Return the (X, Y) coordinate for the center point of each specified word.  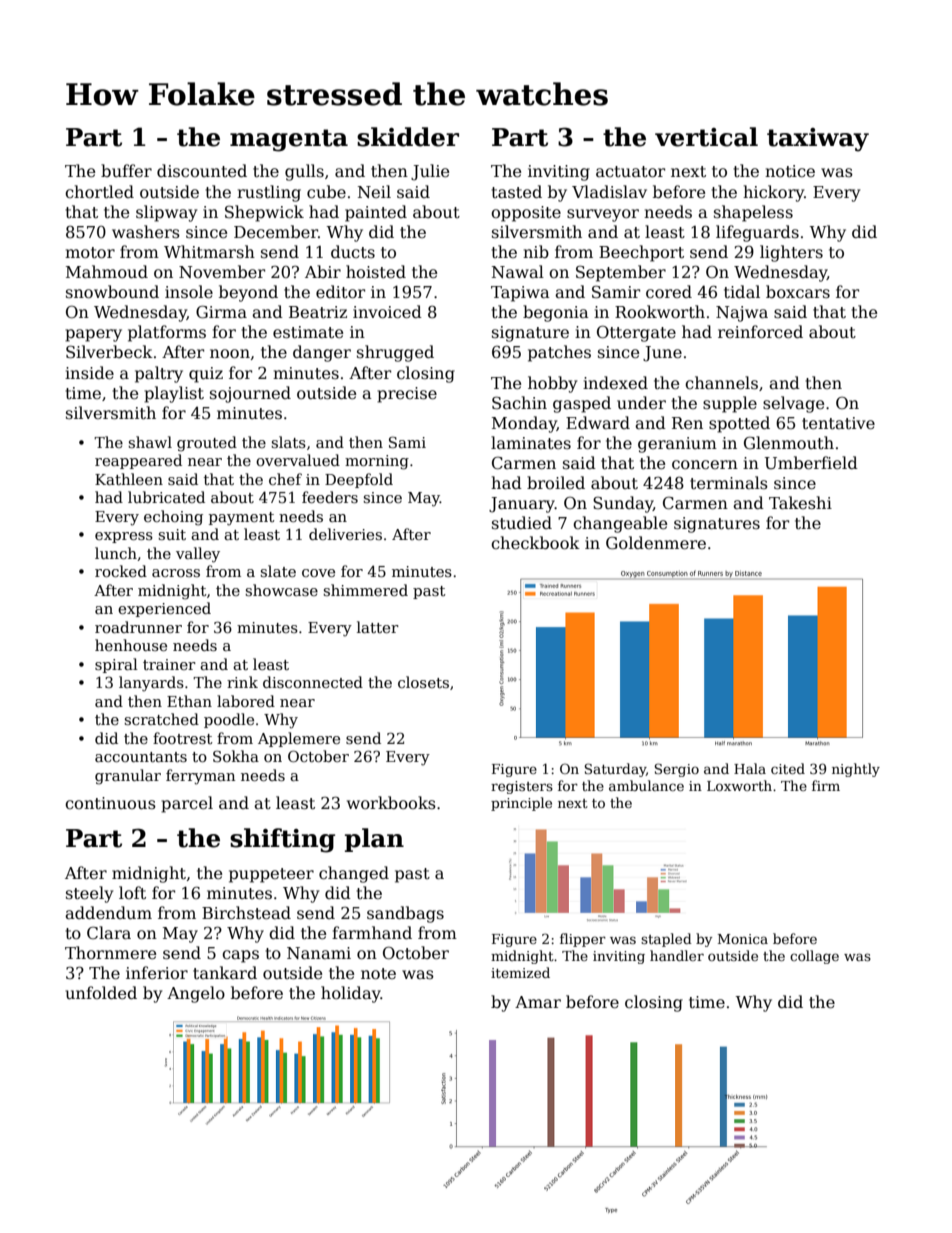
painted (376, 213)
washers (146, 232)
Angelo (196, 994)
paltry (159, 374)
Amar (538, 1002)
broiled (556, 483)
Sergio (676, 770)
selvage (793, 404)
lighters (791, 253)
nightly (856, 770)
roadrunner (138, 627)
